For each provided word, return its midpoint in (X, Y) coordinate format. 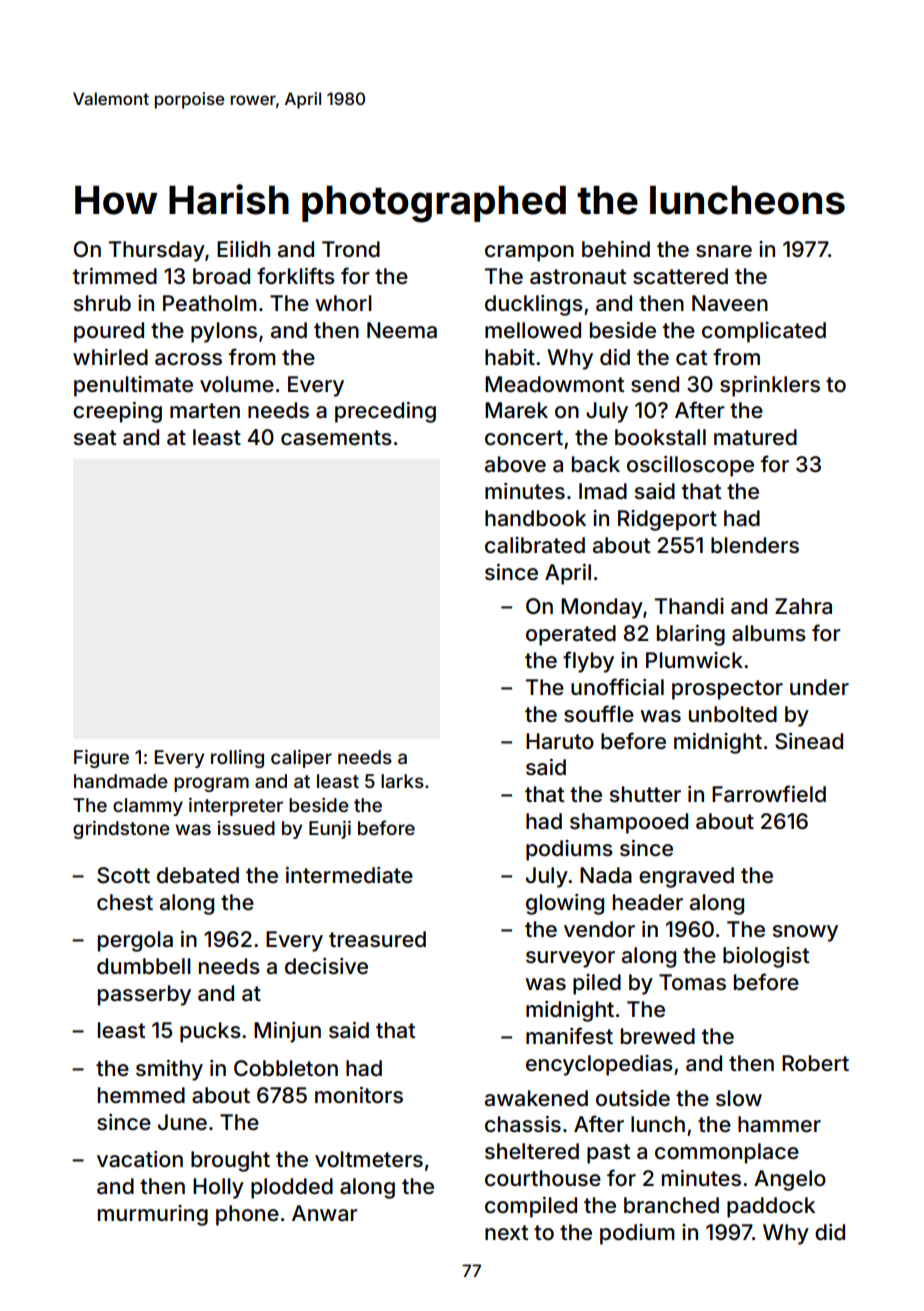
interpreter (236, 807)
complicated (764, 332)
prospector (727, 690)
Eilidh (243, 249)
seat (94, 438)
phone (247, 1215)
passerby (144, 995)
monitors (359, 1095)
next (506, 1232)
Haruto (560, 741)
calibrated (535, 545)
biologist (766, 957)
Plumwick (694, 660)
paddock (771, 1207)
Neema (402, 330)
